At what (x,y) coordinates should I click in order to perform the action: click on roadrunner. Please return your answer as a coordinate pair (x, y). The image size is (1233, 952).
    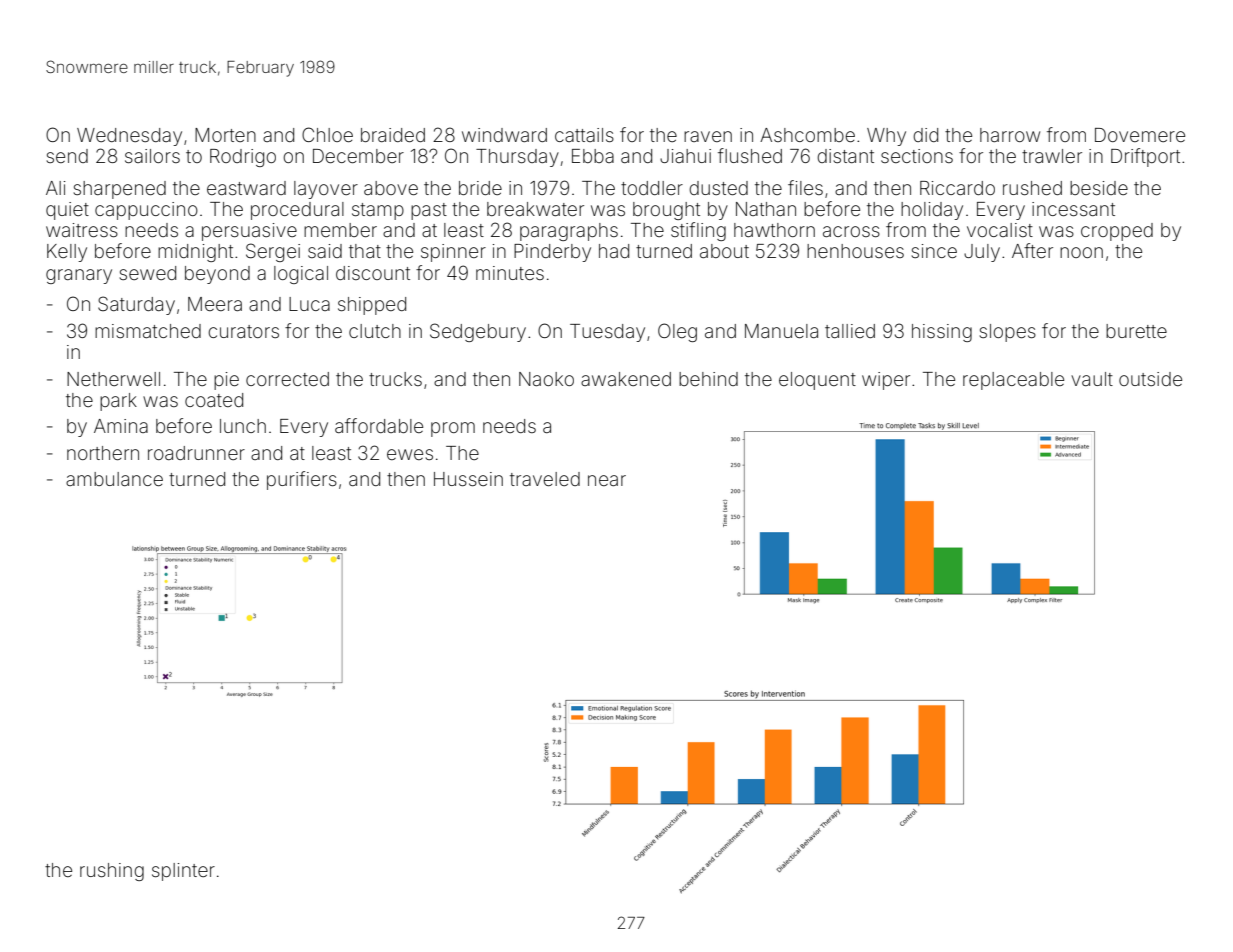
    Looking at the image, I should click on (196, 453).
